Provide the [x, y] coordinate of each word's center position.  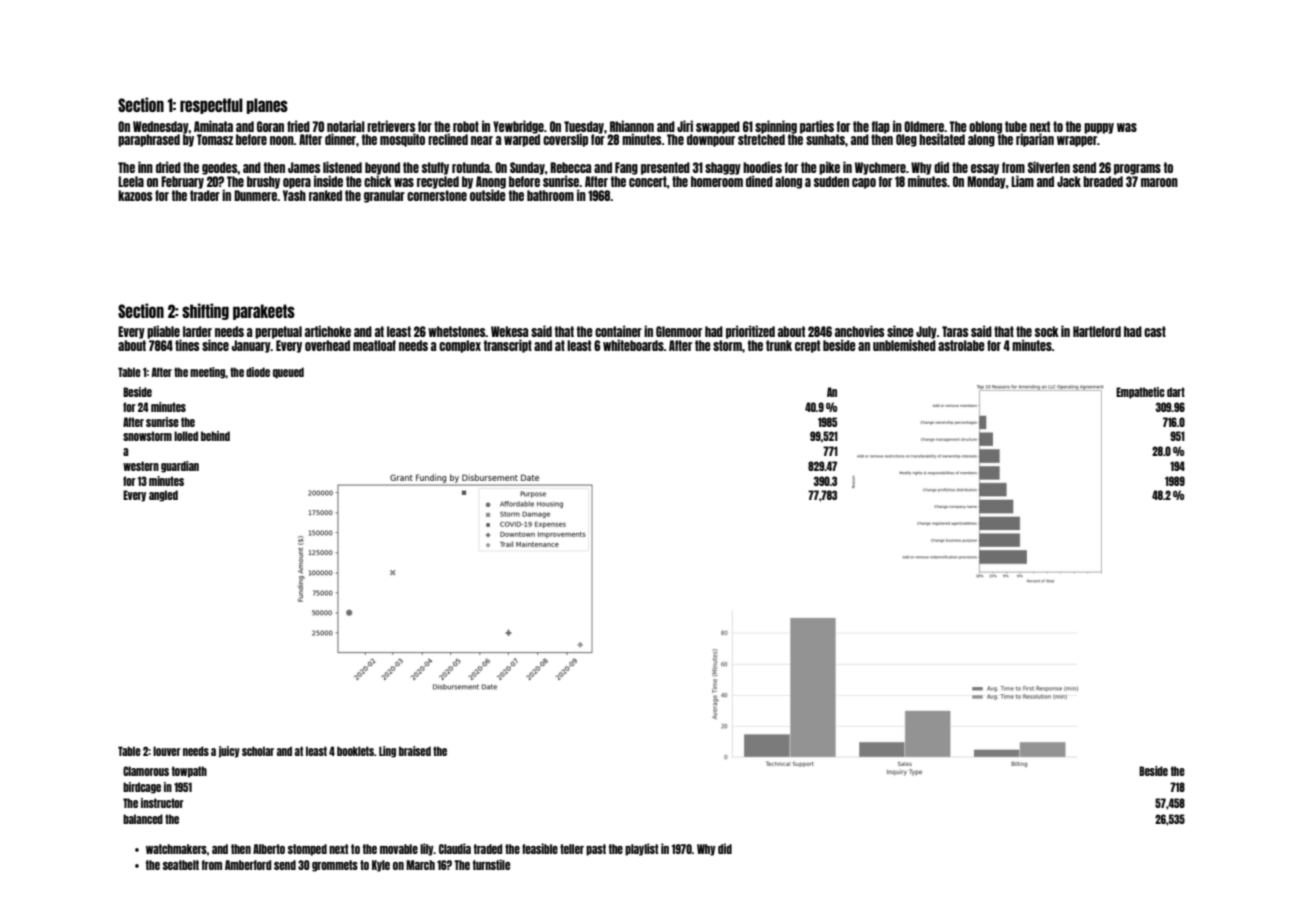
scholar [258, 751]
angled [163, 496]
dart [1176, 392]
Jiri [685, 126]
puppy [1099, 128]
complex [460, 346]
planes [267, 106]
